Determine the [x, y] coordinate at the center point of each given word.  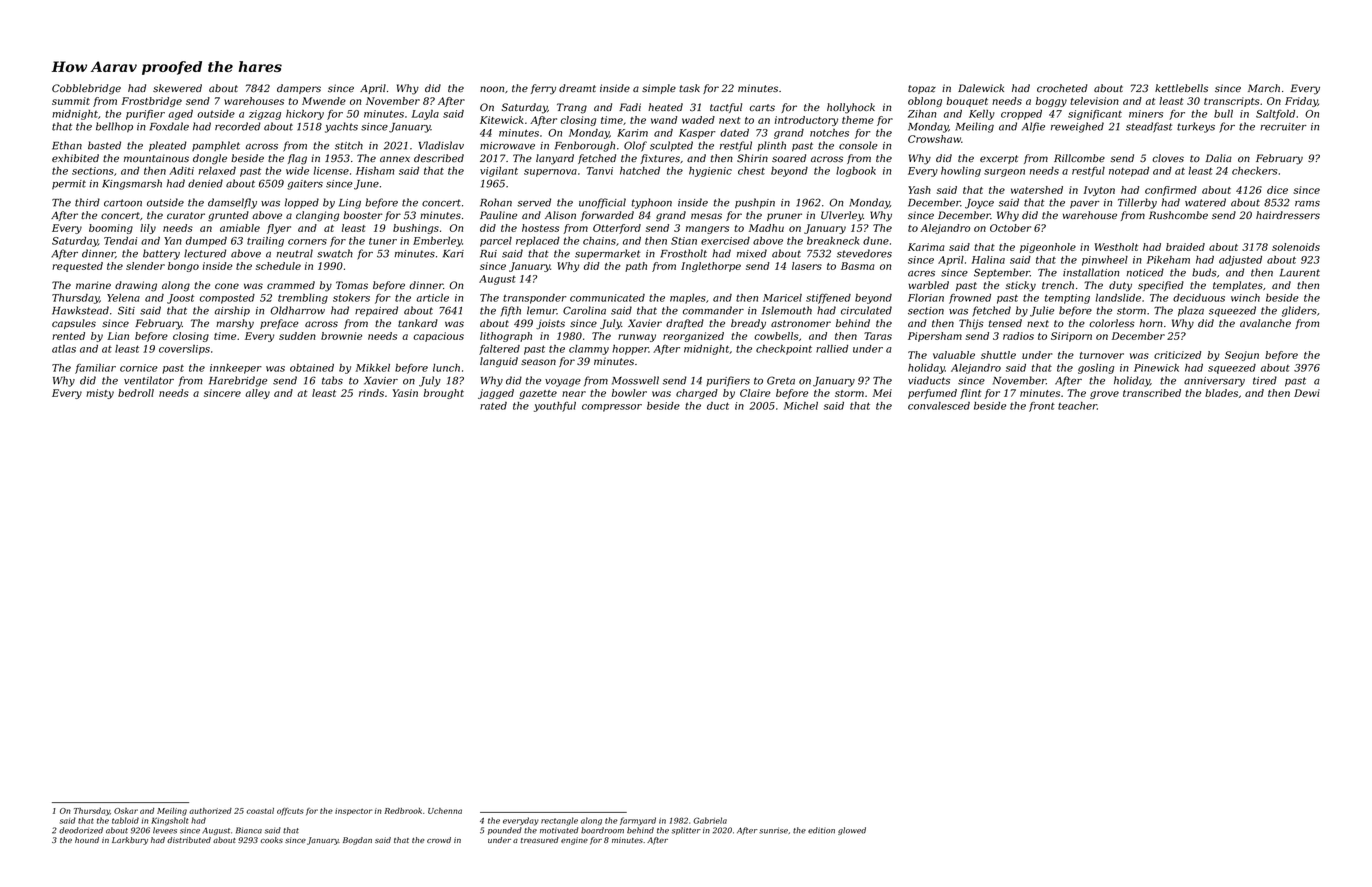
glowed [852, 831]
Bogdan [357, 841]
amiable [240, 228]
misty [100, 394]
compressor [612, 408]
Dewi [1307, 393]
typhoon [652, 203]
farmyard [638, 821]
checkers [1254, 171]
